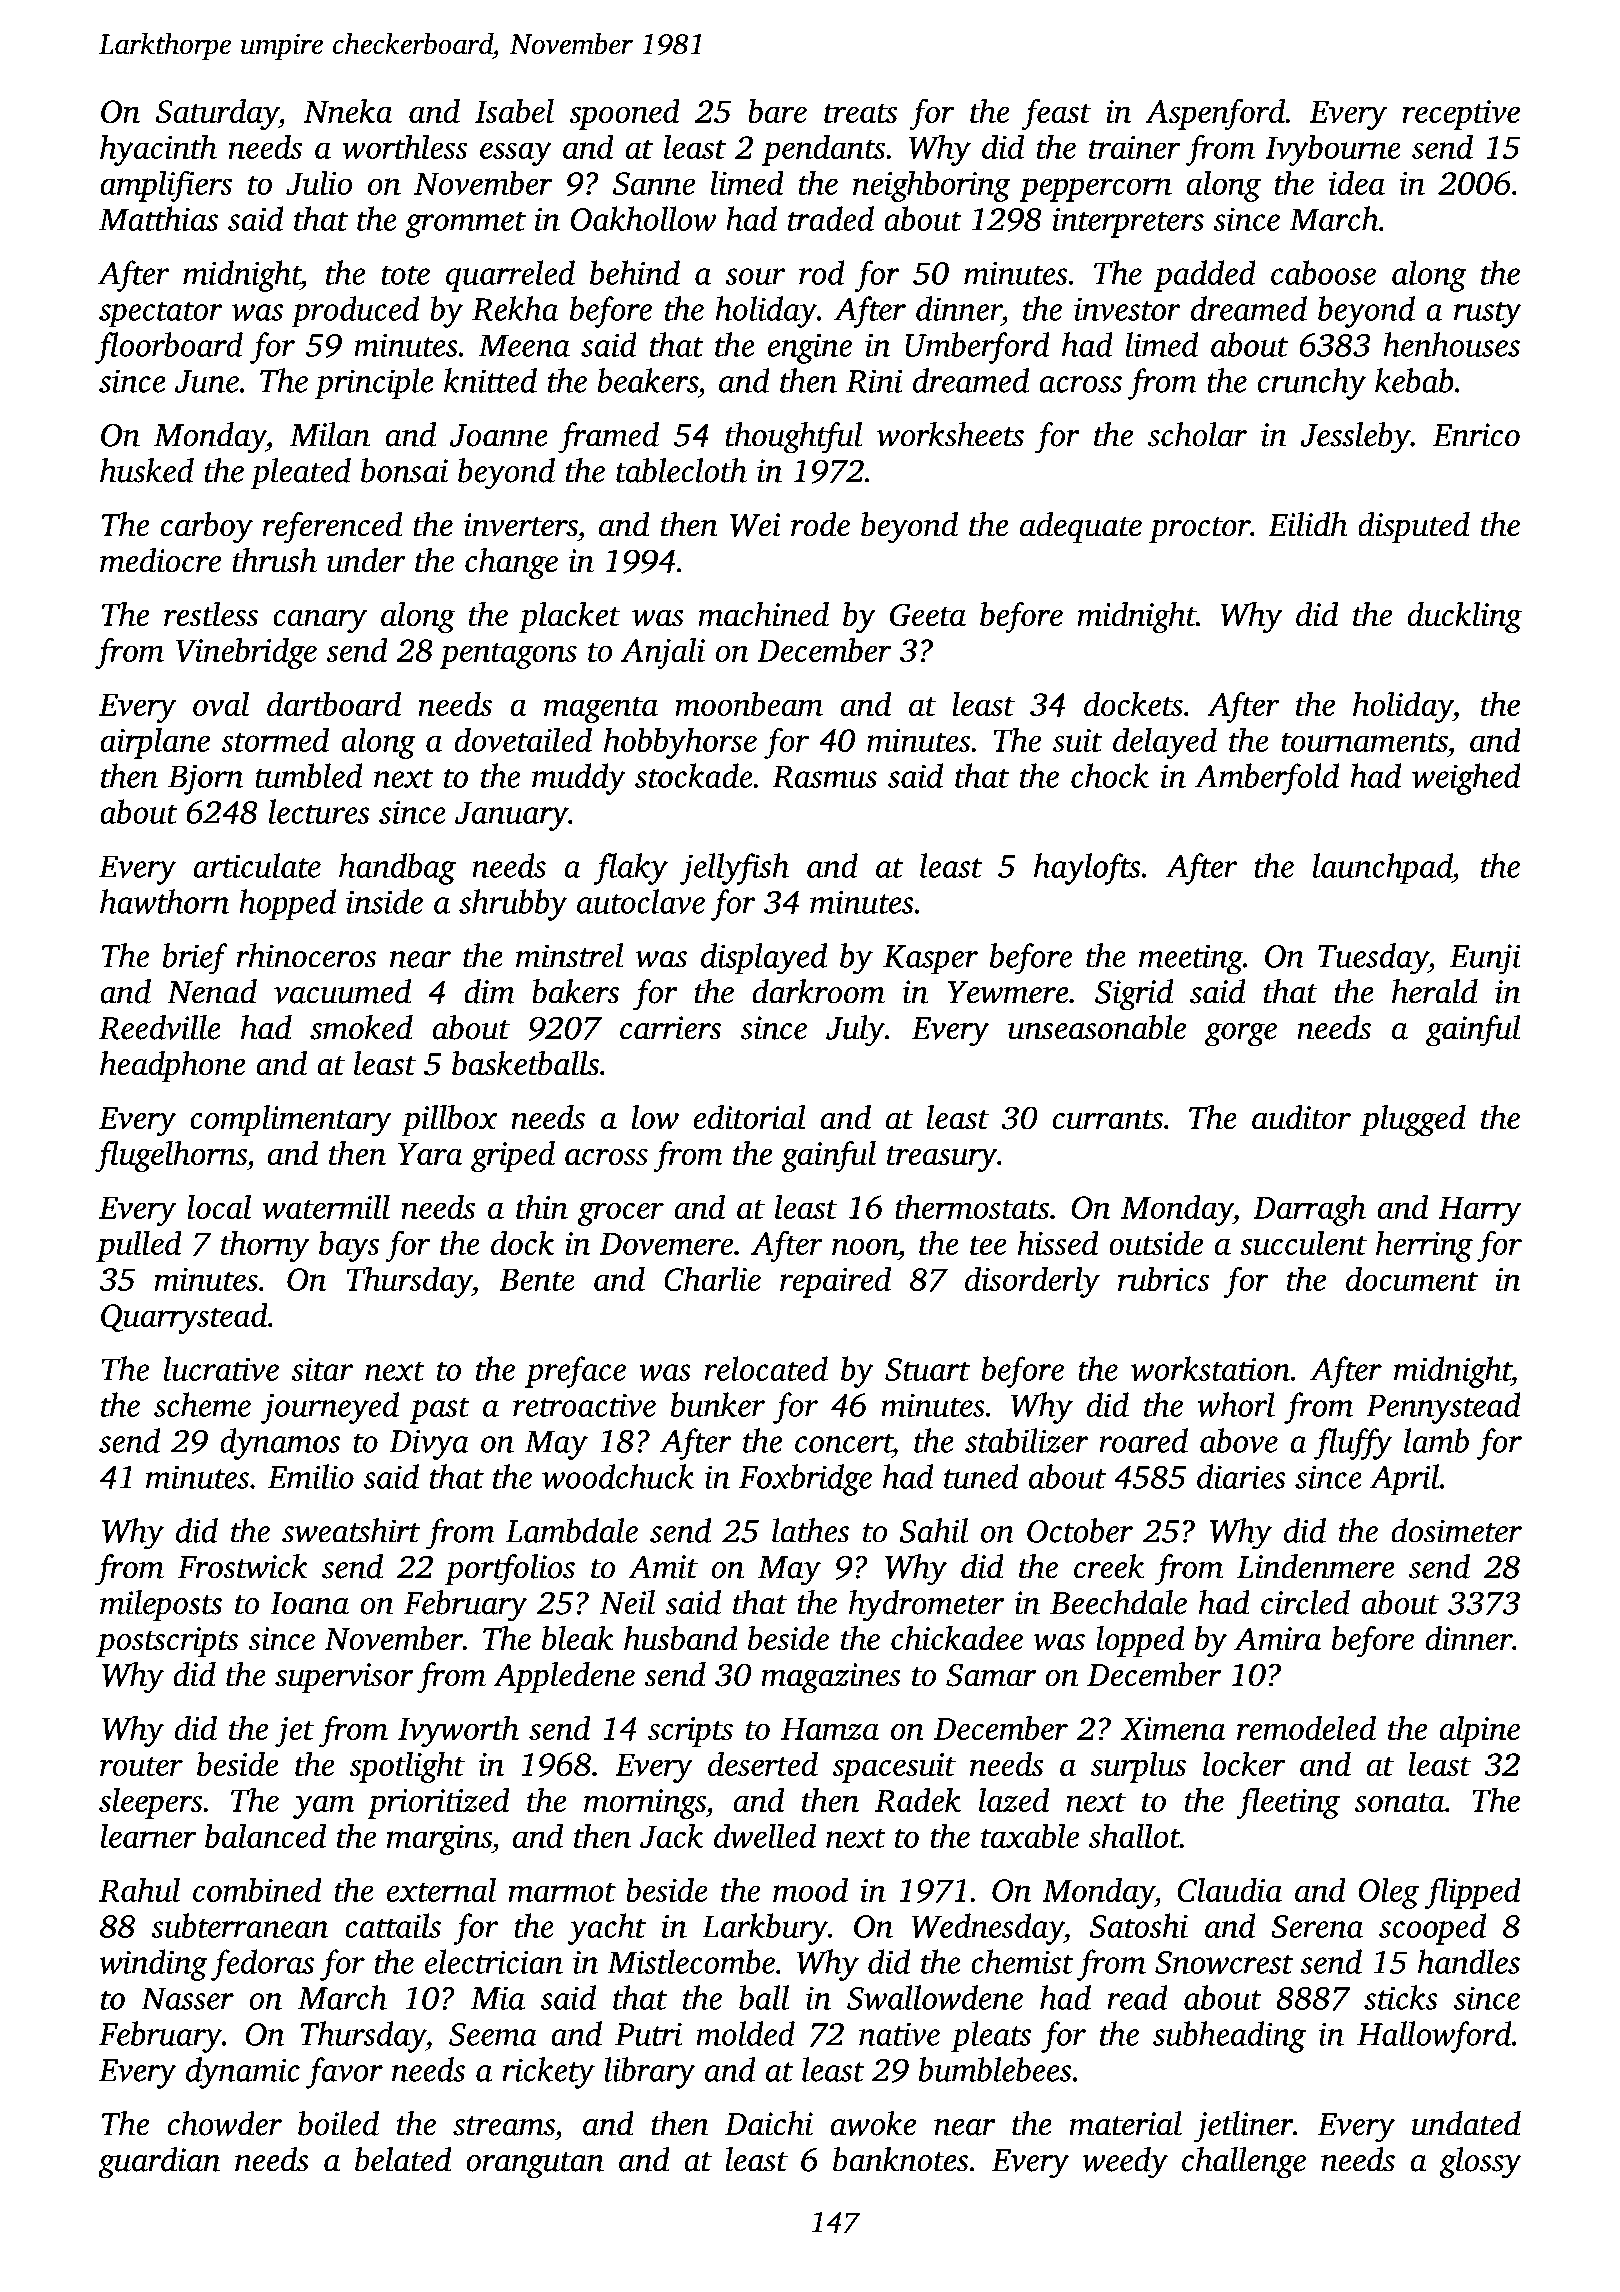  I want to click on flipped, so click(1473, 1893).
